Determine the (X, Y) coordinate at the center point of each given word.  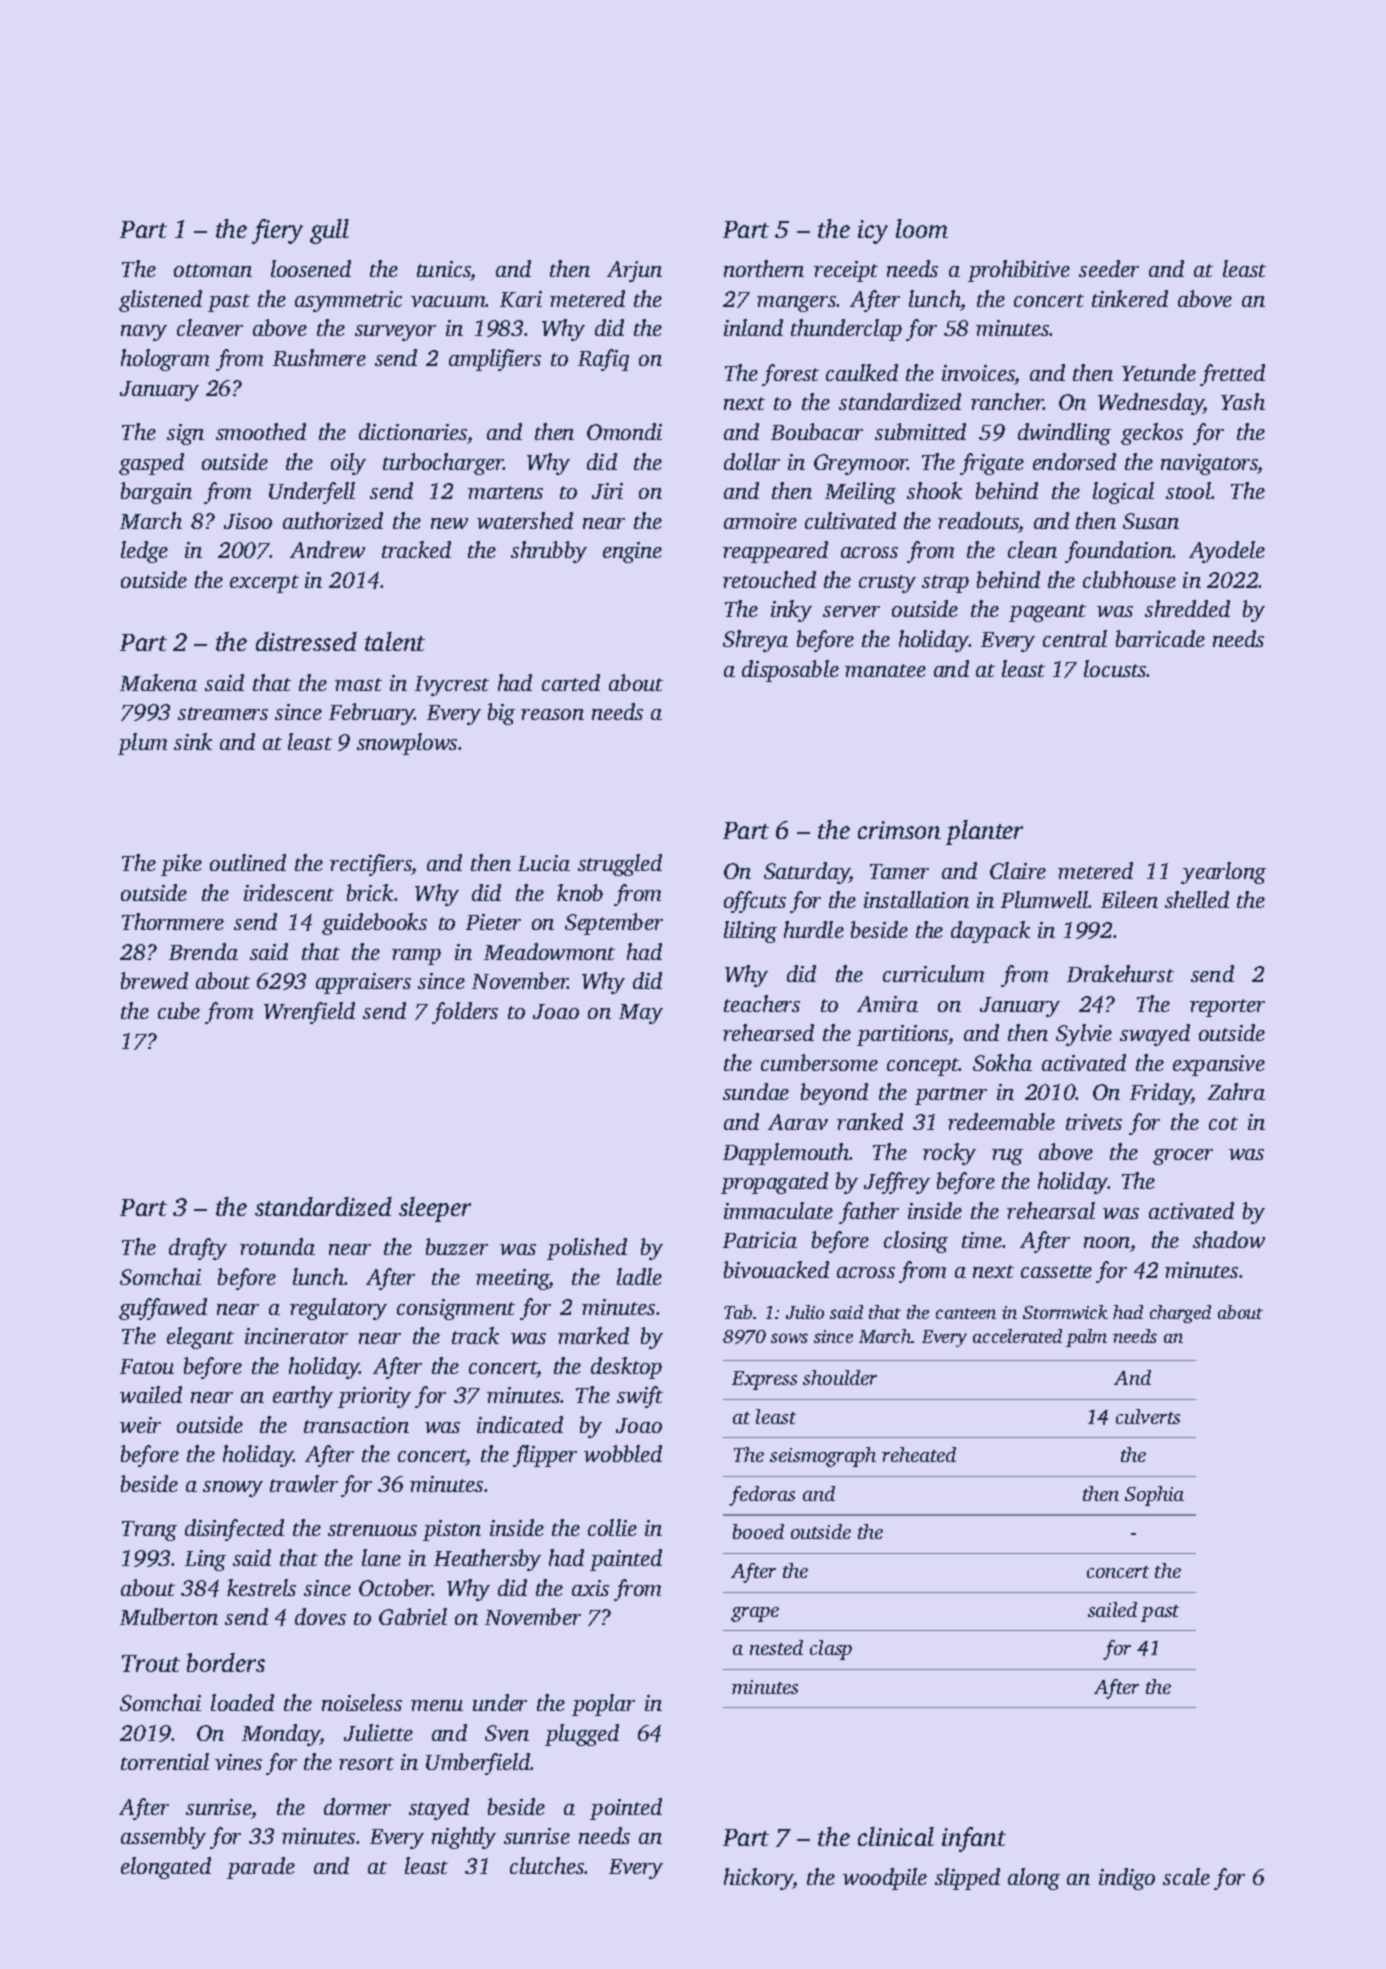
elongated (166, 1868)
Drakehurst (1120, 973)
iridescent (289, 892)
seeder (1109, 268)
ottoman (213, 270)
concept (923, 1067)
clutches (547, 1865)
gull (329, 231)
